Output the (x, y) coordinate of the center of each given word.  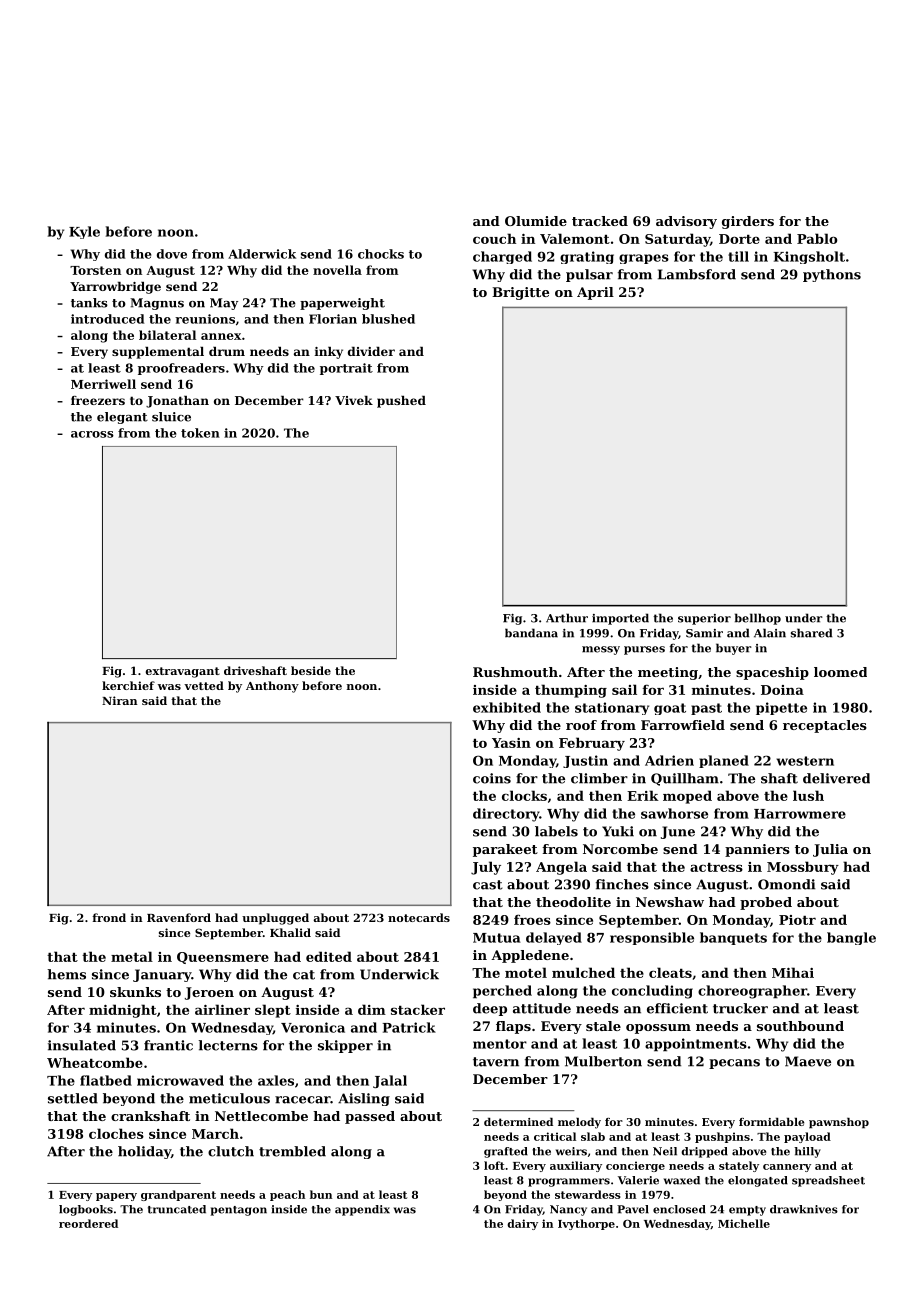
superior (704, 619)
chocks (381, 254)
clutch (231, 1151)
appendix (362, 1210)
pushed (401, 402)
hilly (807, 1152)
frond (109, 917)
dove (172, 254)
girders (748, 222)
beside (311, 670)
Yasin (511, 743)
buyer (734, 649)
